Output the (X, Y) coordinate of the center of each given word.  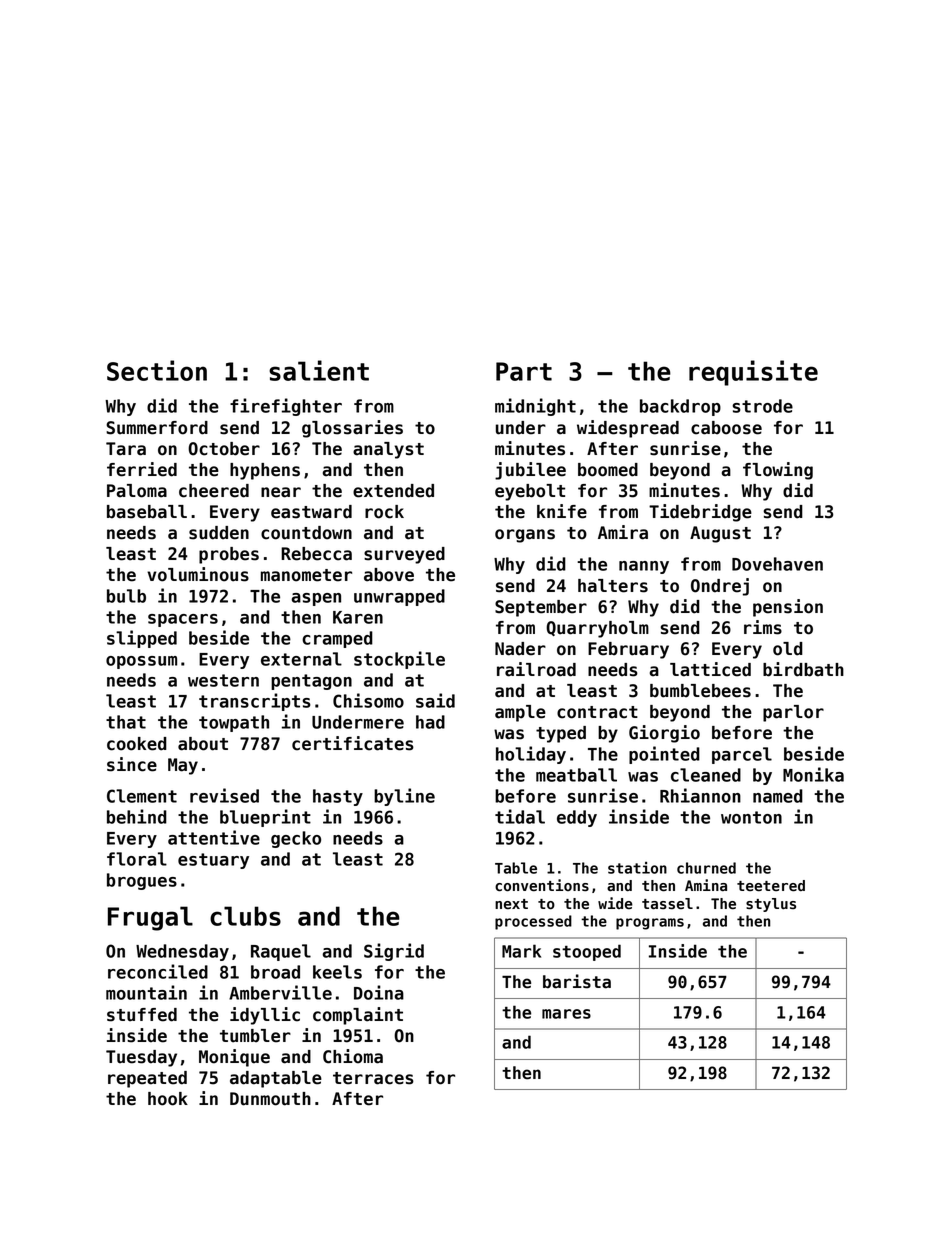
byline (404, 797)
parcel (742, 755)
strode (762, 406)
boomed (608, 470)
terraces (373, 1078)
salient (319, 370)
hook (168, 1099)
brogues (142, 881)
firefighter (286, 407)
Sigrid (394, 952)
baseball (147, 512)
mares (566, 1014)
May (183, 766)
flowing (778, 471)
